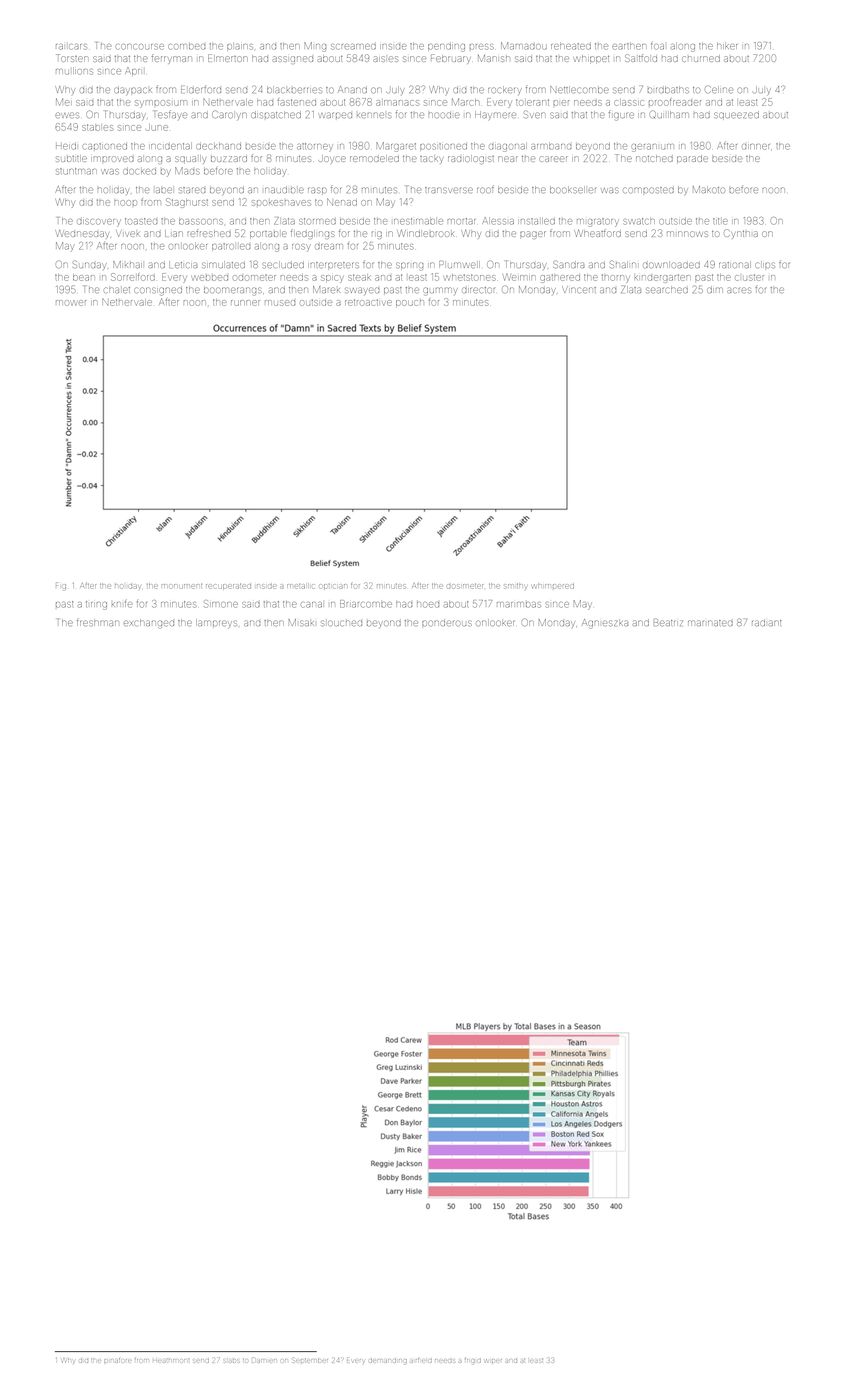  I want to click on lampreys, so click(216, 623).
